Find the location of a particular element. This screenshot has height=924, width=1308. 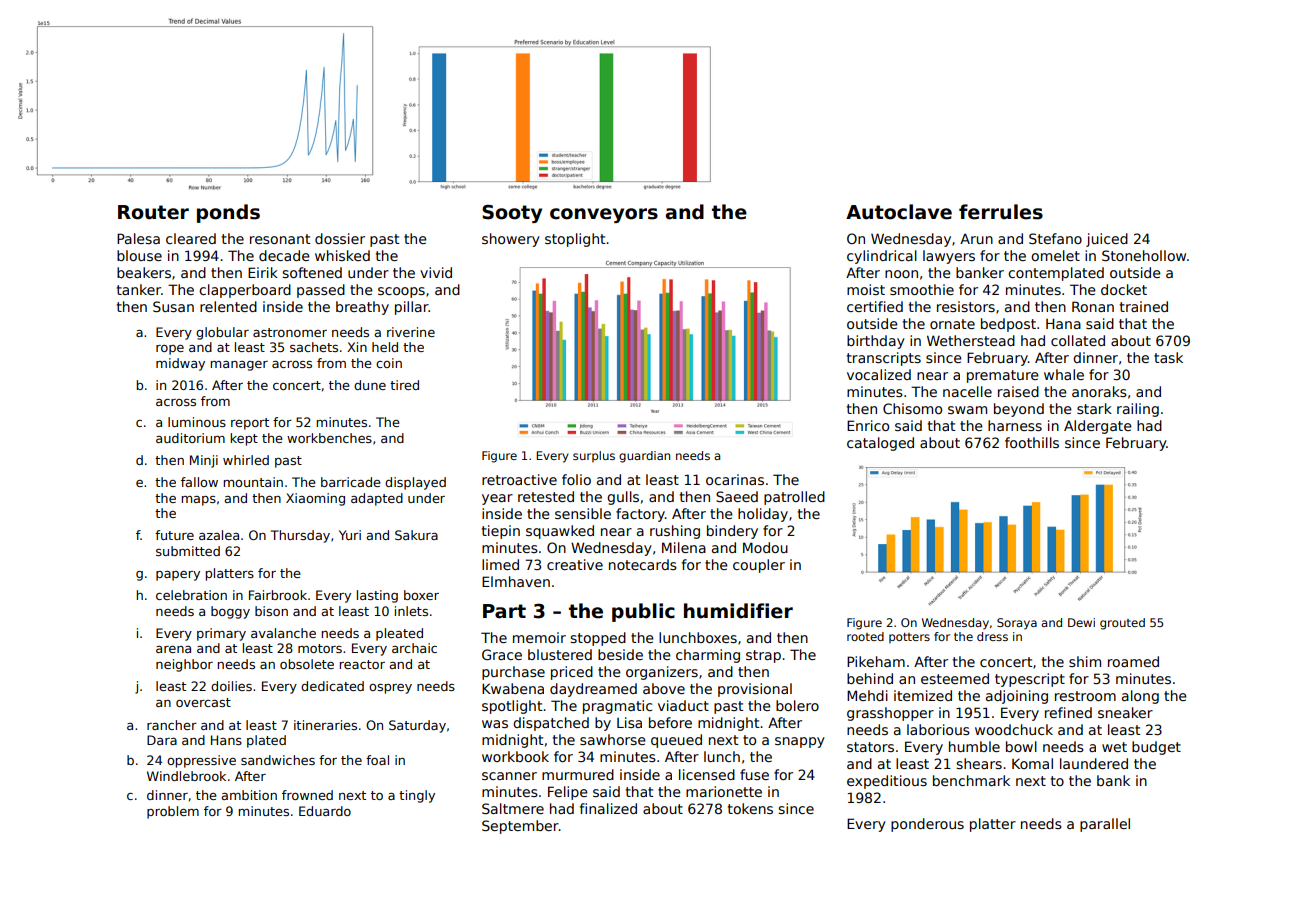

Susan is located at coordinates (173, 306).
